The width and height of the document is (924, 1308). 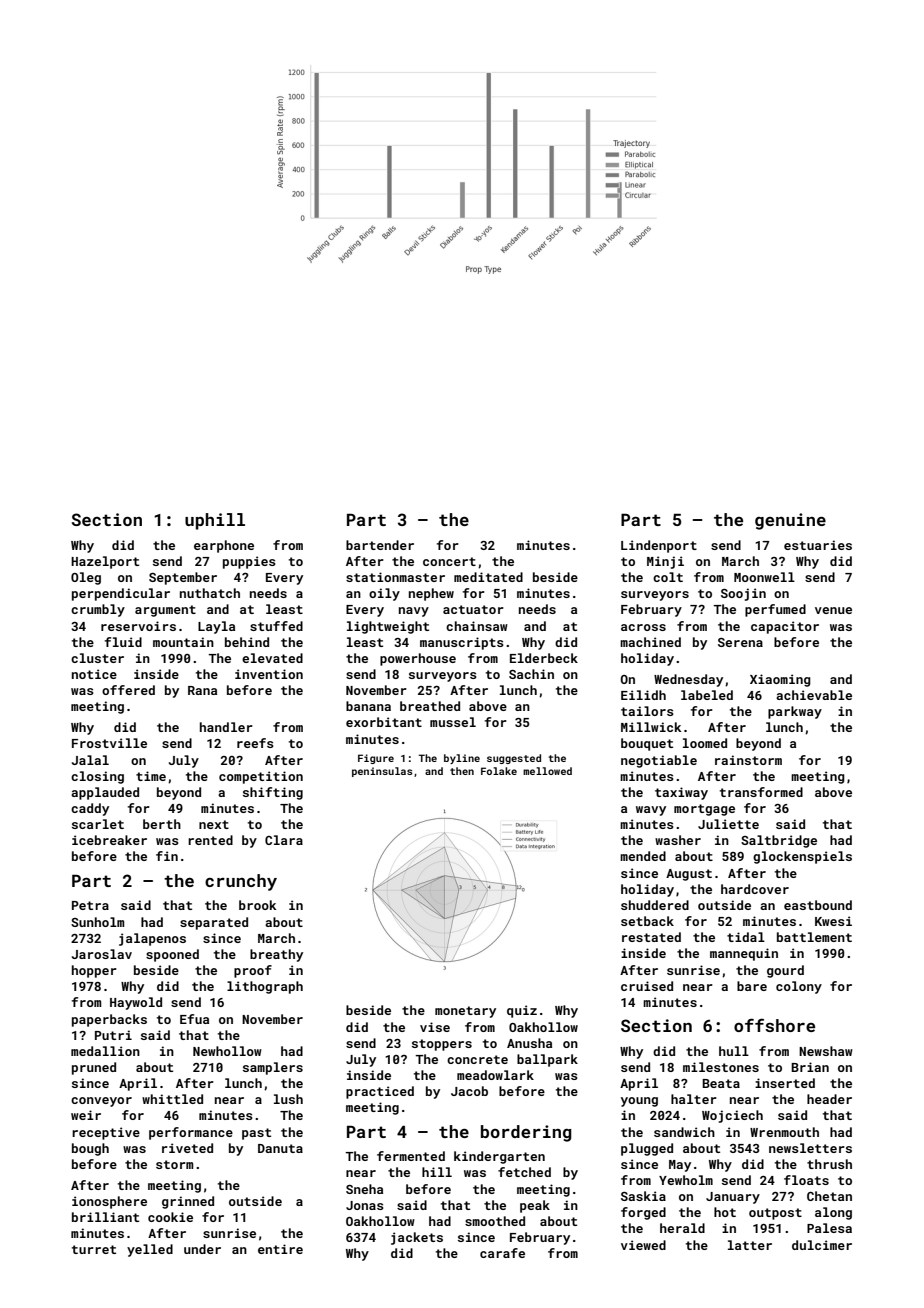 I want to click on argument, so click(x=165, y=611).
